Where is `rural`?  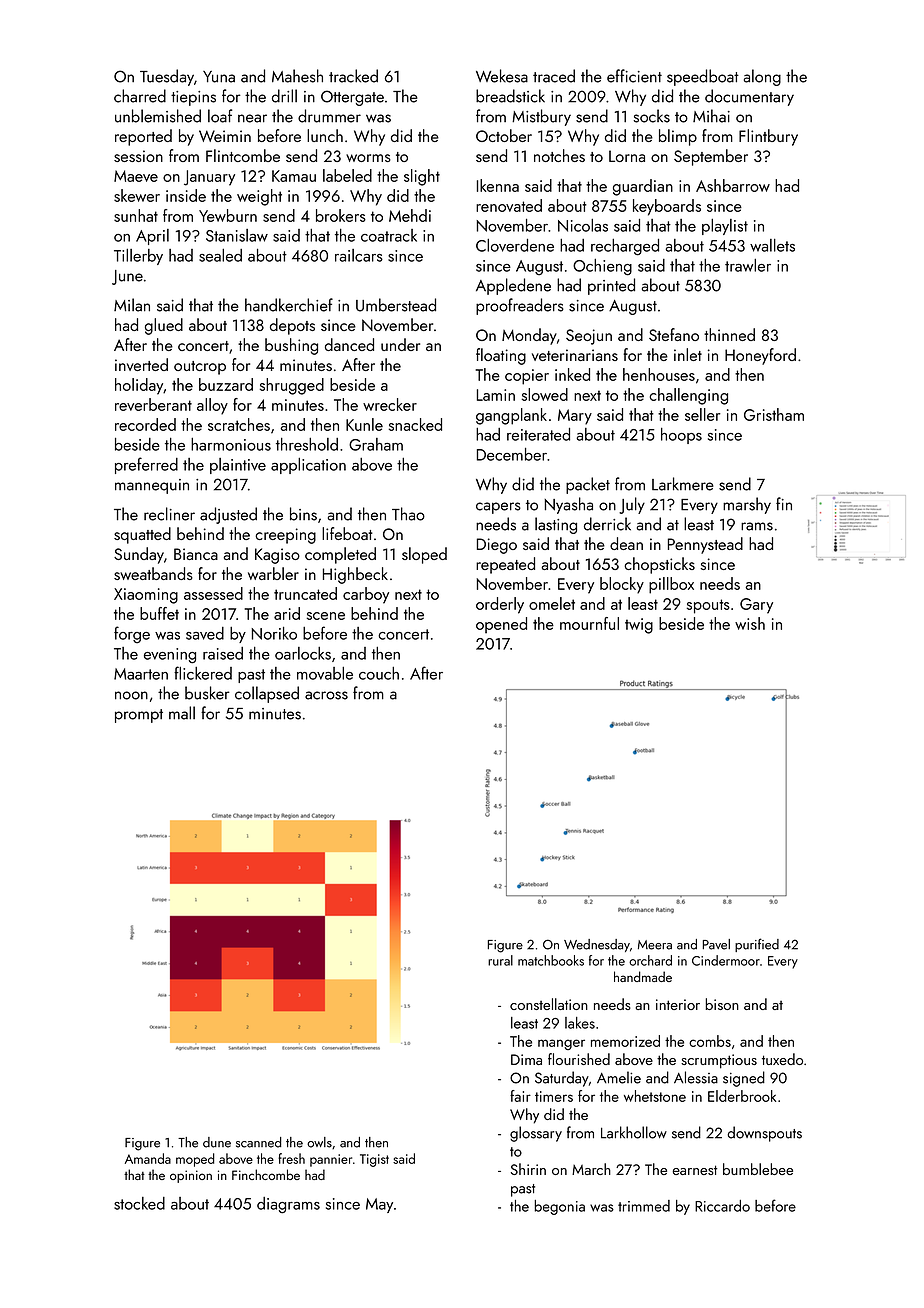 rural is located at coordinates (500, 960).
